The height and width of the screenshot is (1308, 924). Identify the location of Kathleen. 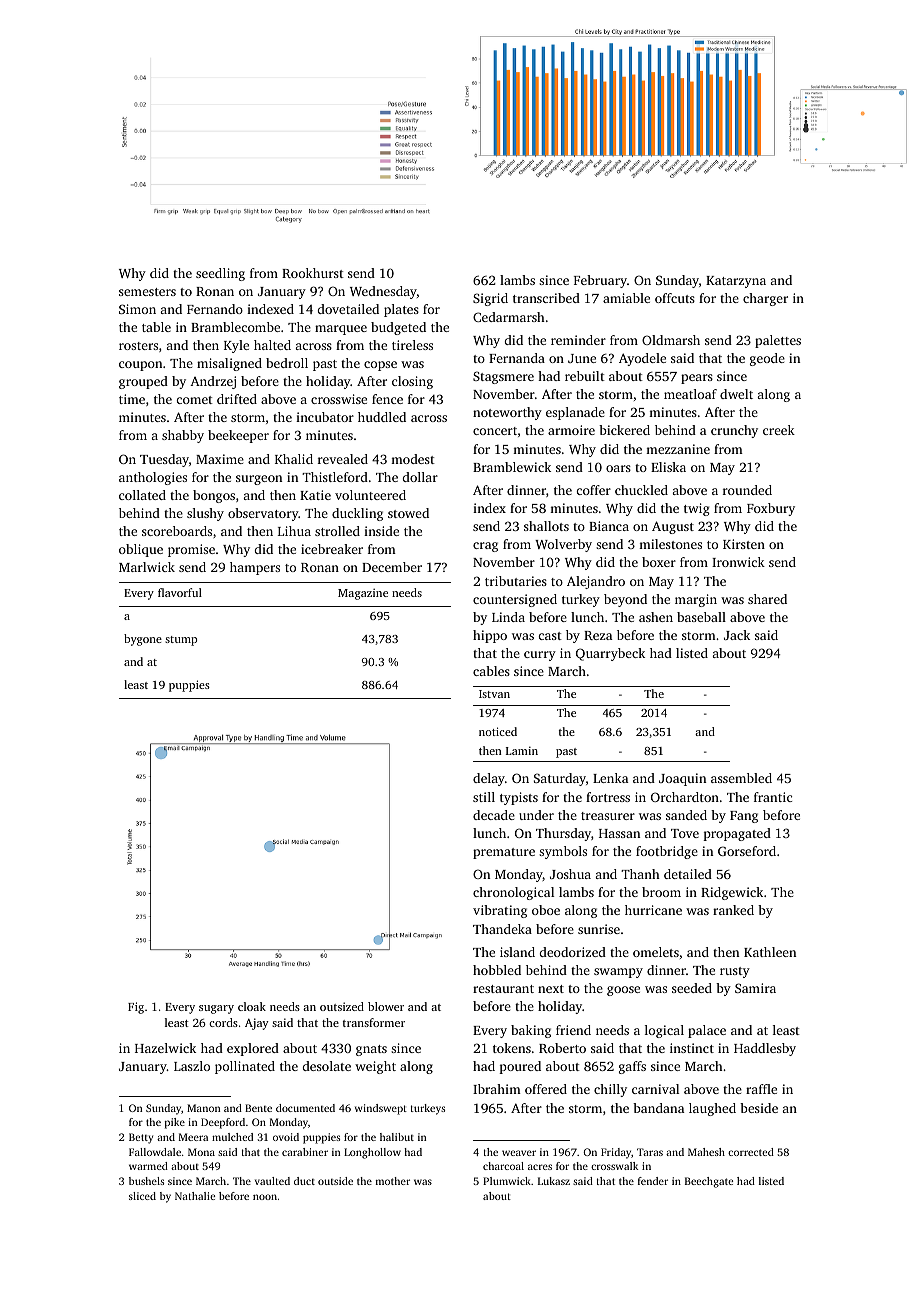
(770, 952).
